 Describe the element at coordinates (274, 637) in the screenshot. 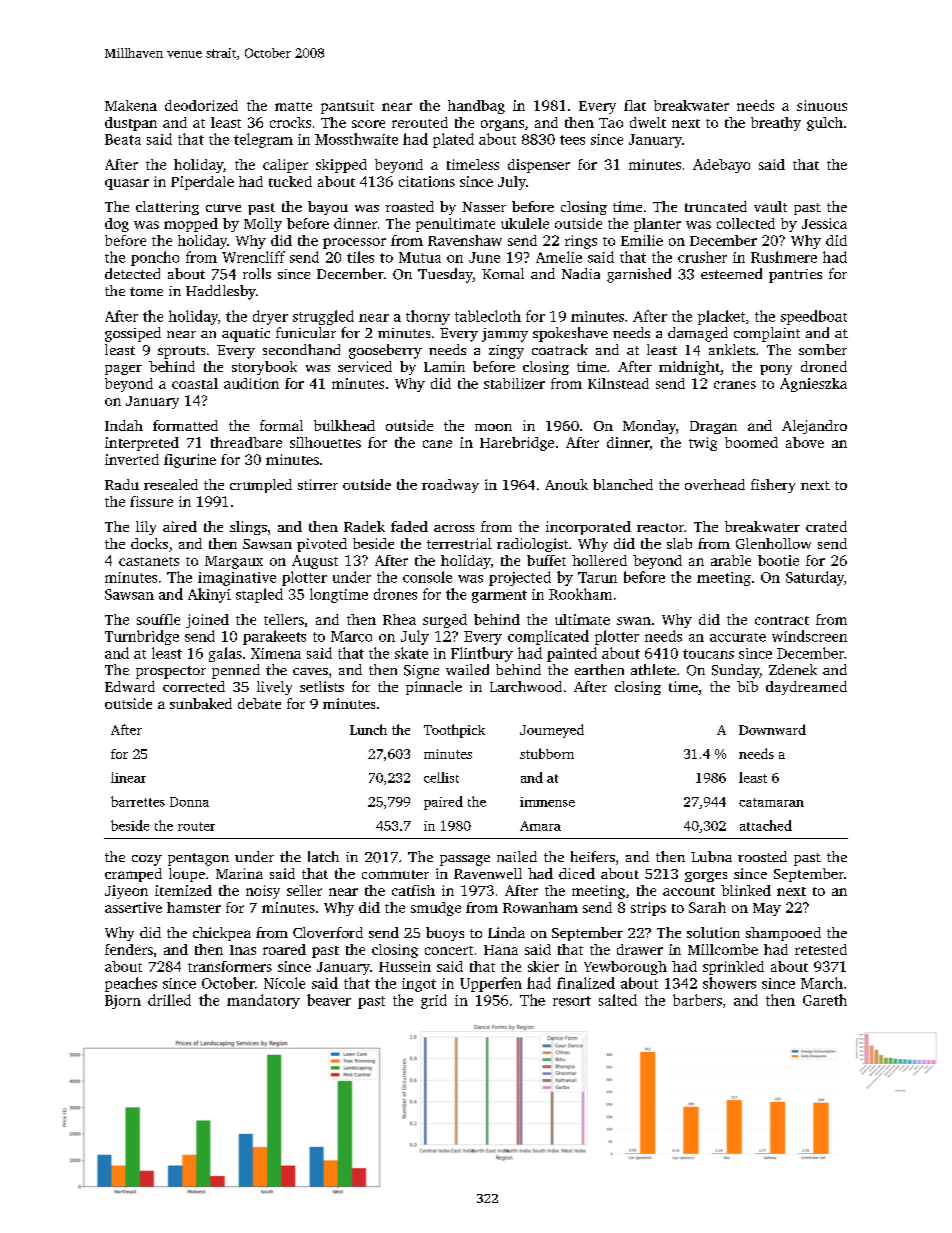

I see `parakeets` at that location.
